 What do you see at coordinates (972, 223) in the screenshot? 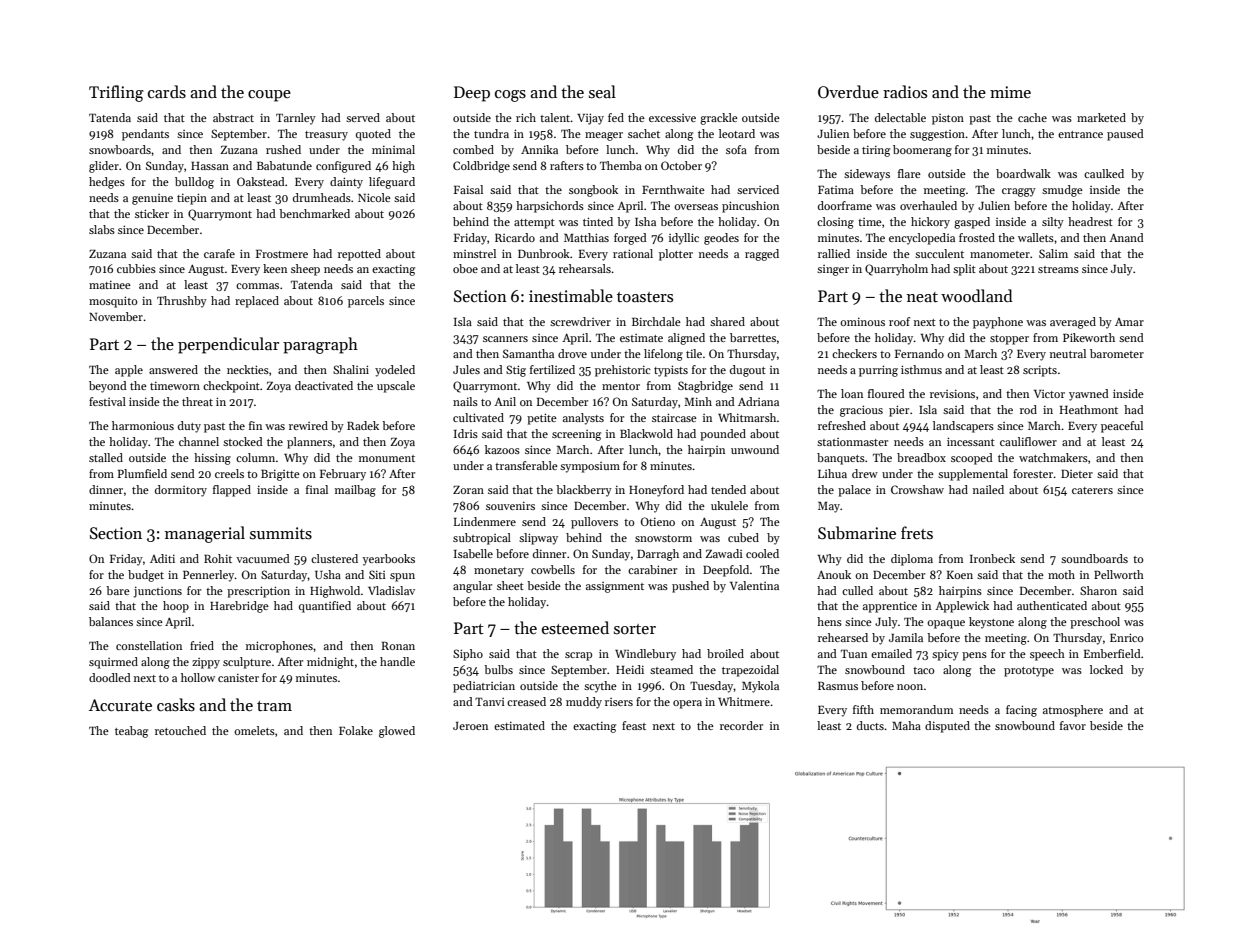
I see `gasped` at bounding box center [972, 223].
